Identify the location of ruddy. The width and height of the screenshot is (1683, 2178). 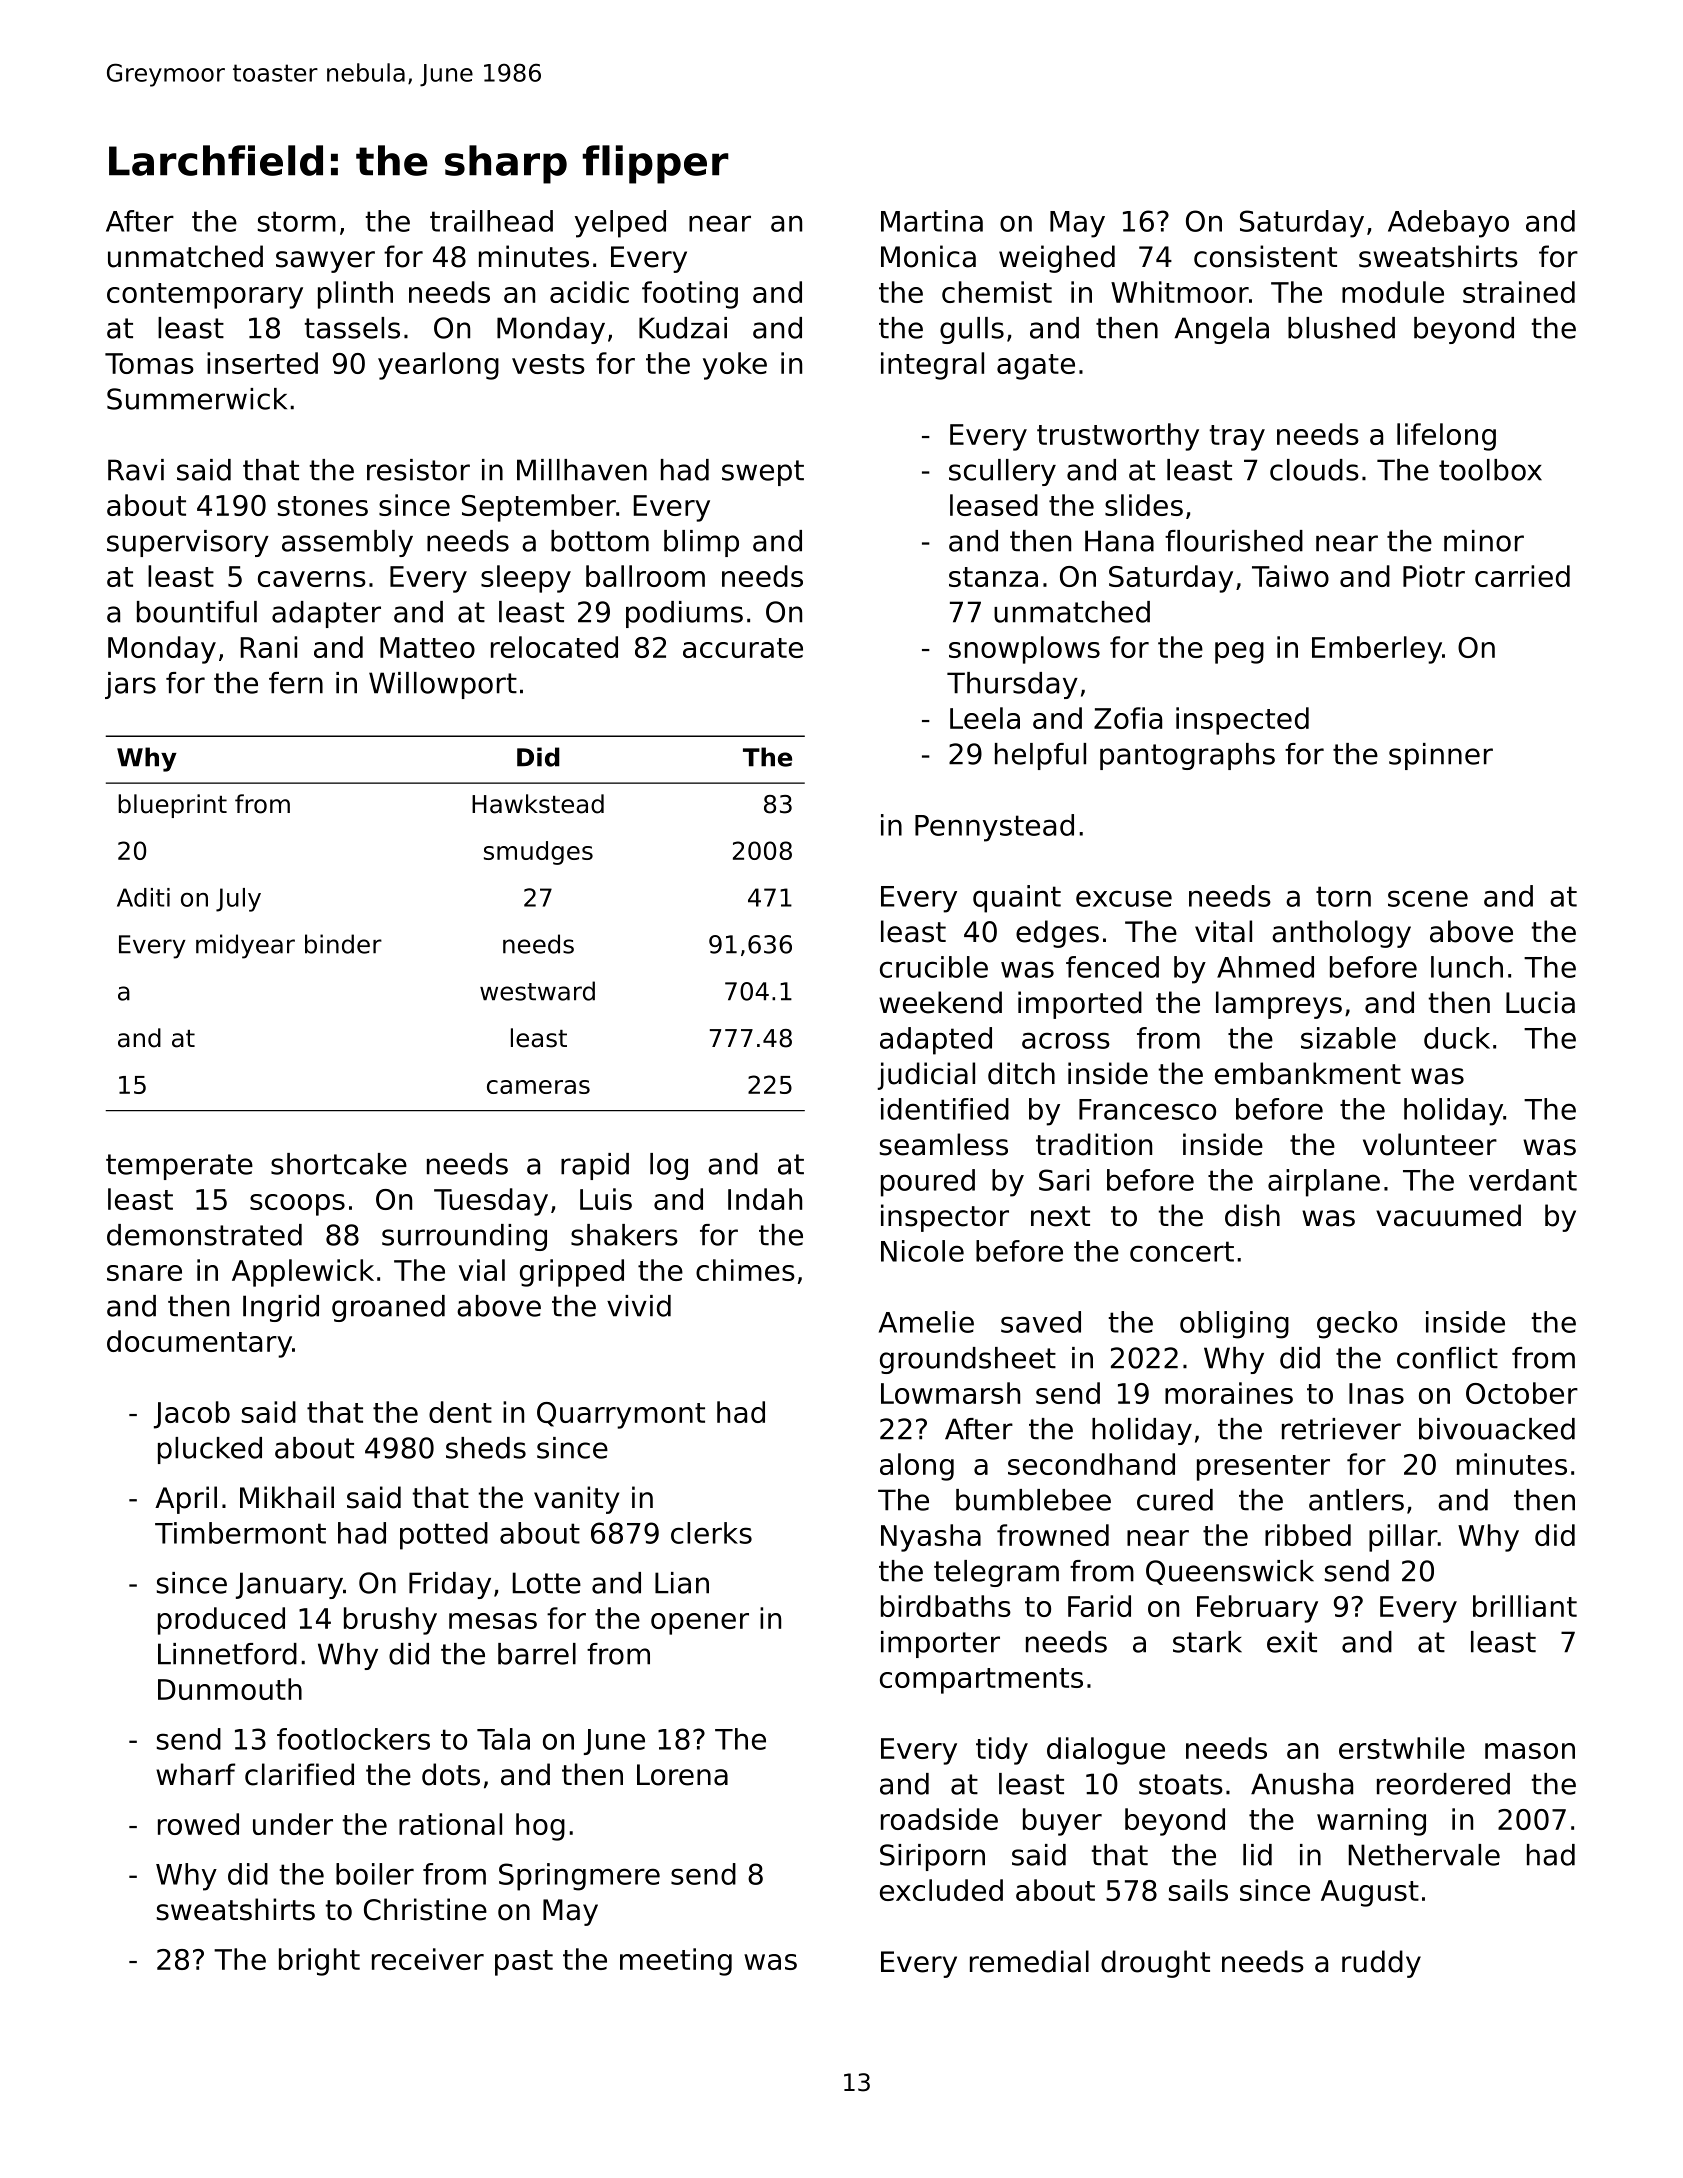
(1381, 1964).
